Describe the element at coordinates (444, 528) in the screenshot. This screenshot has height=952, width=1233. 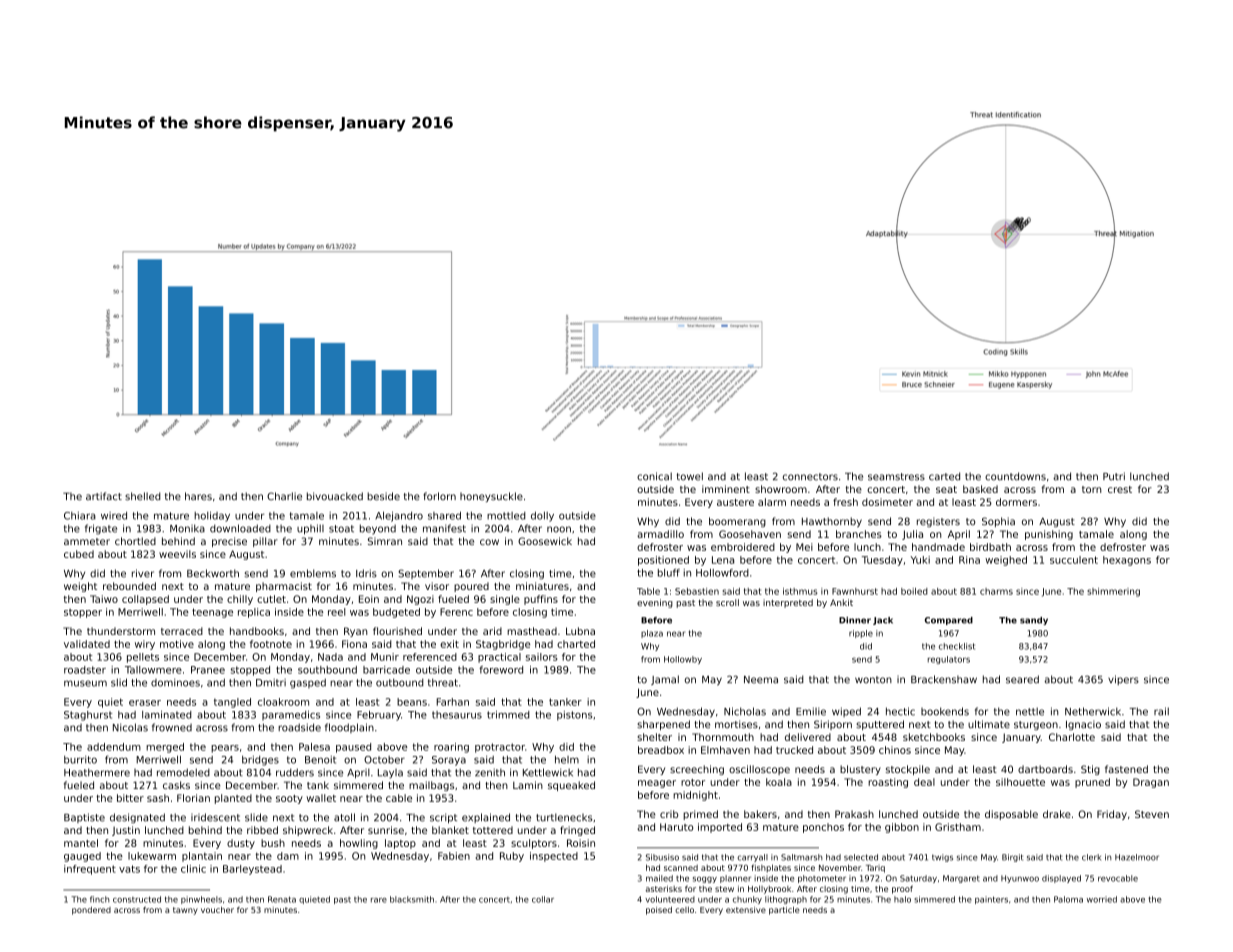
I see `manifest` at that location.
